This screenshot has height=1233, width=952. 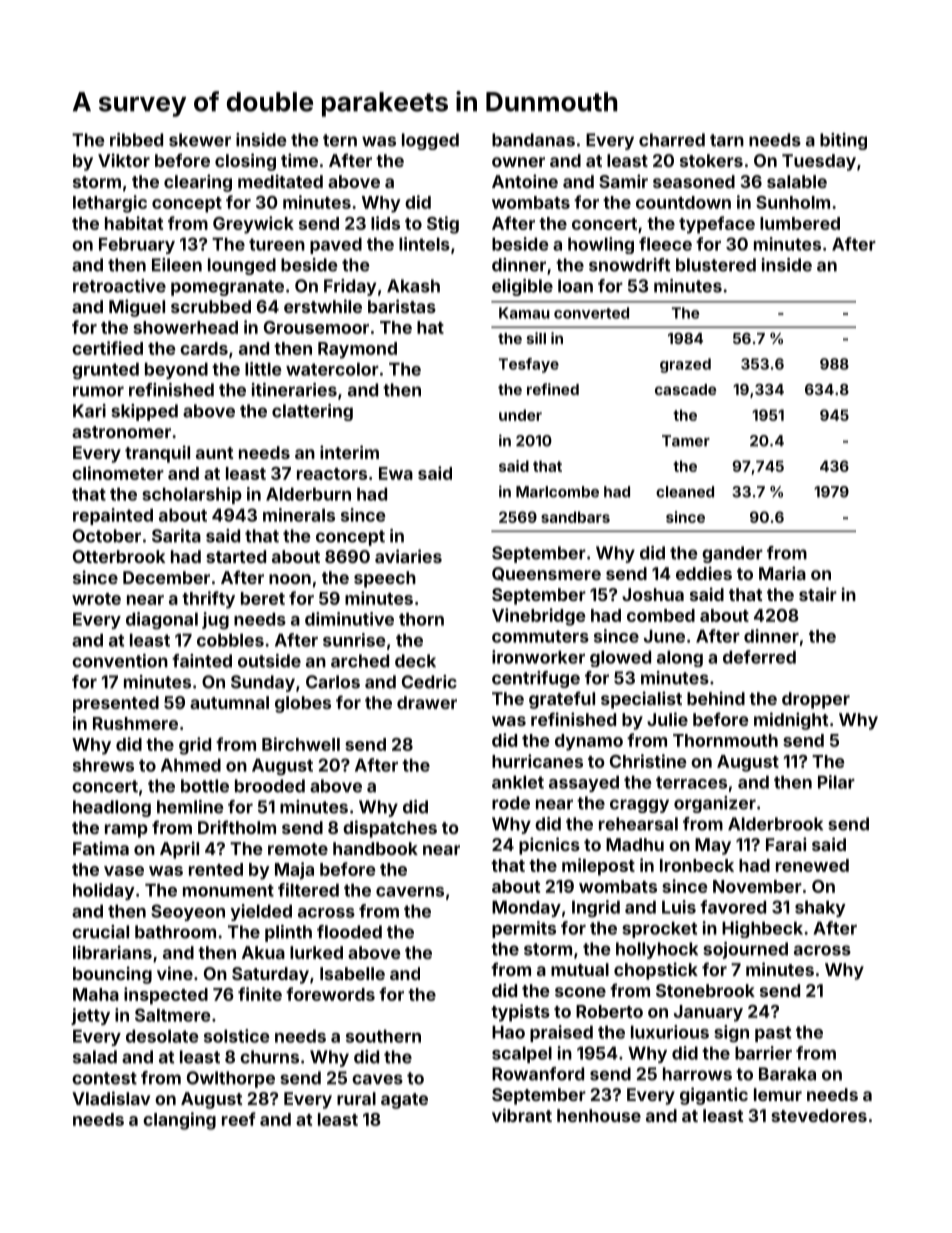 I want to click on ironworker, so click(x=538, y=657).
